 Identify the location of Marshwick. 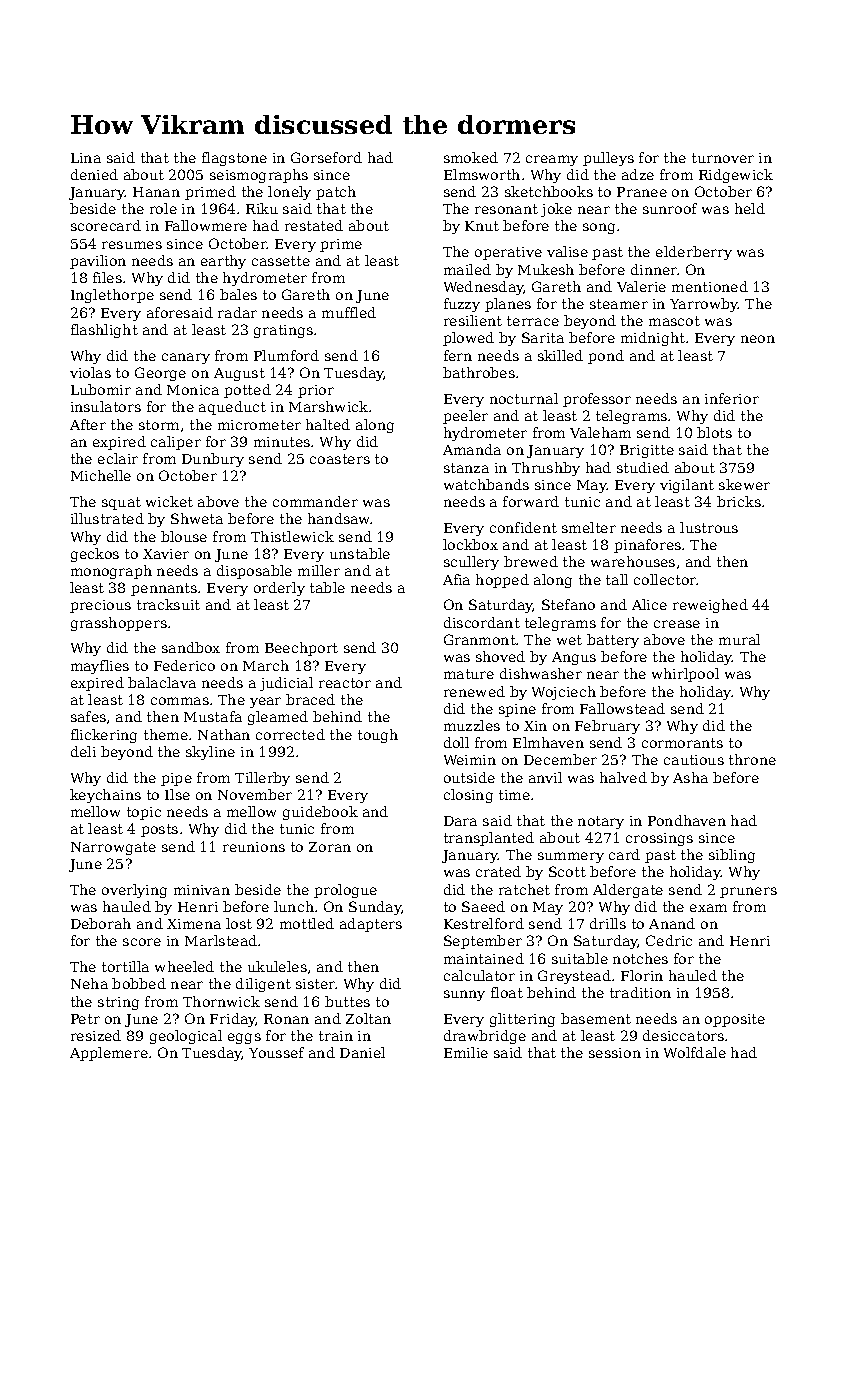
(328, 406).
